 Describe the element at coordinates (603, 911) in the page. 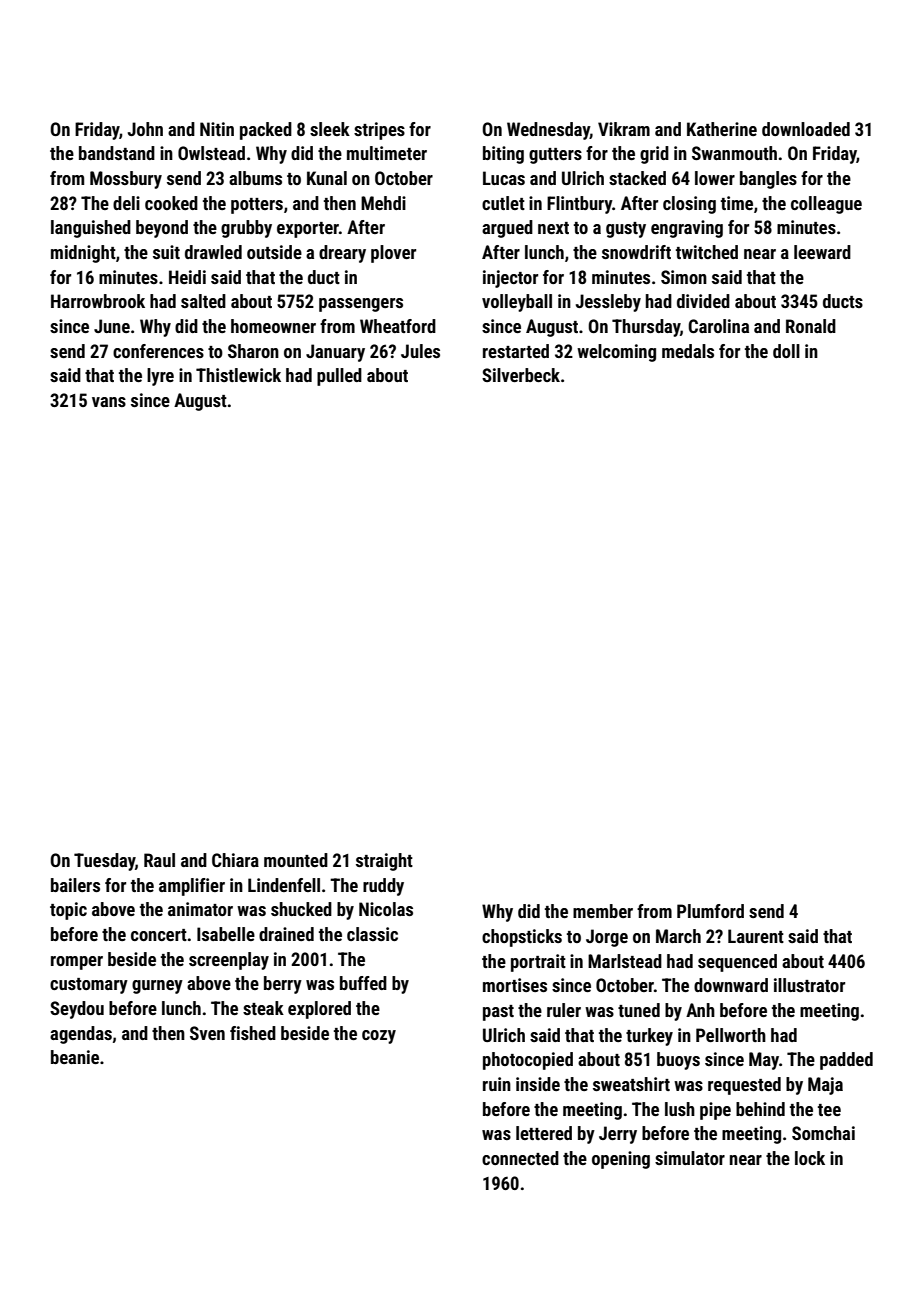

I see `member` at that location.
